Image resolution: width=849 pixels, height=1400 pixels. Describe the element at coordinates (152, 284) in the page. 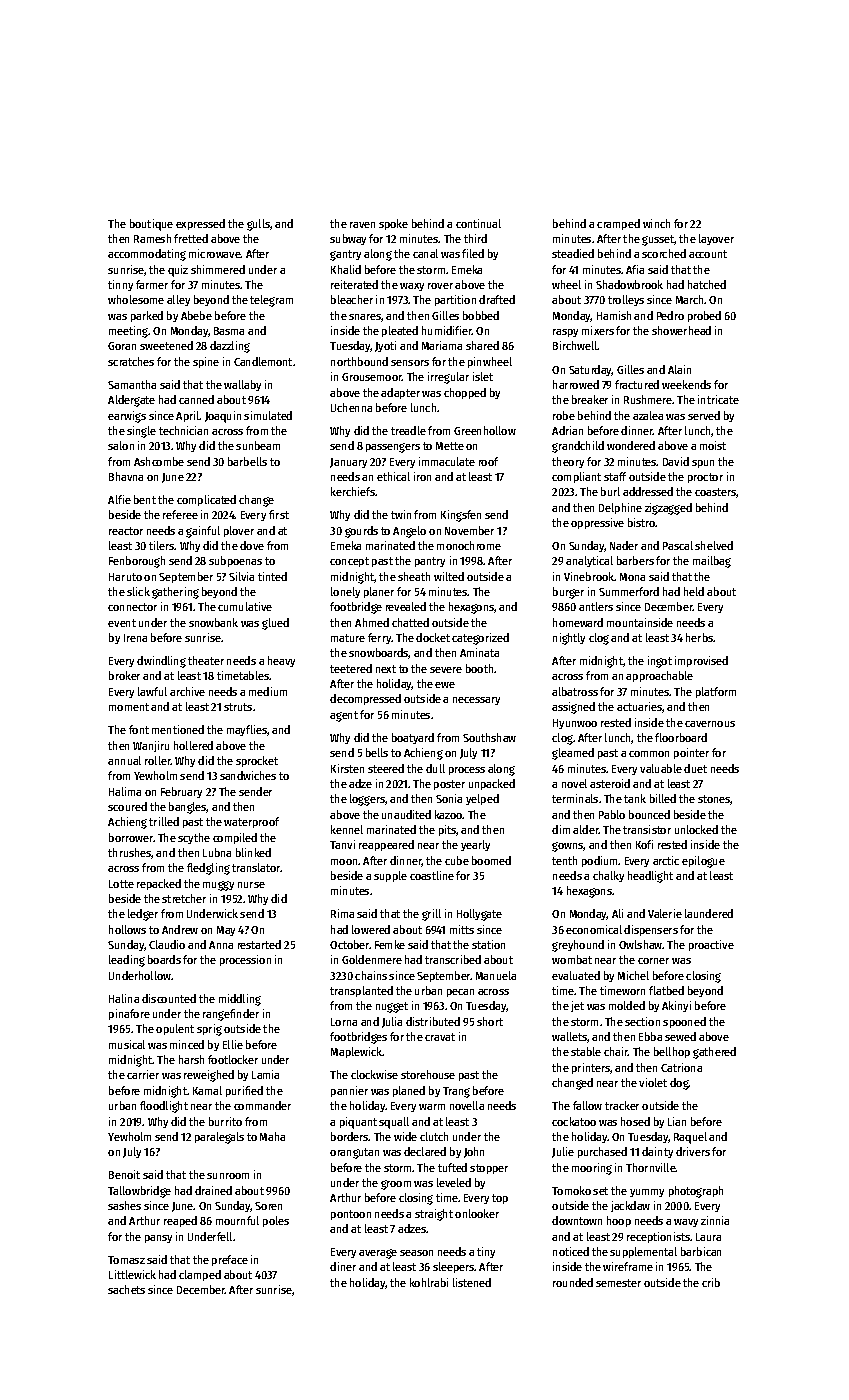

I see `farmer` at that location.
